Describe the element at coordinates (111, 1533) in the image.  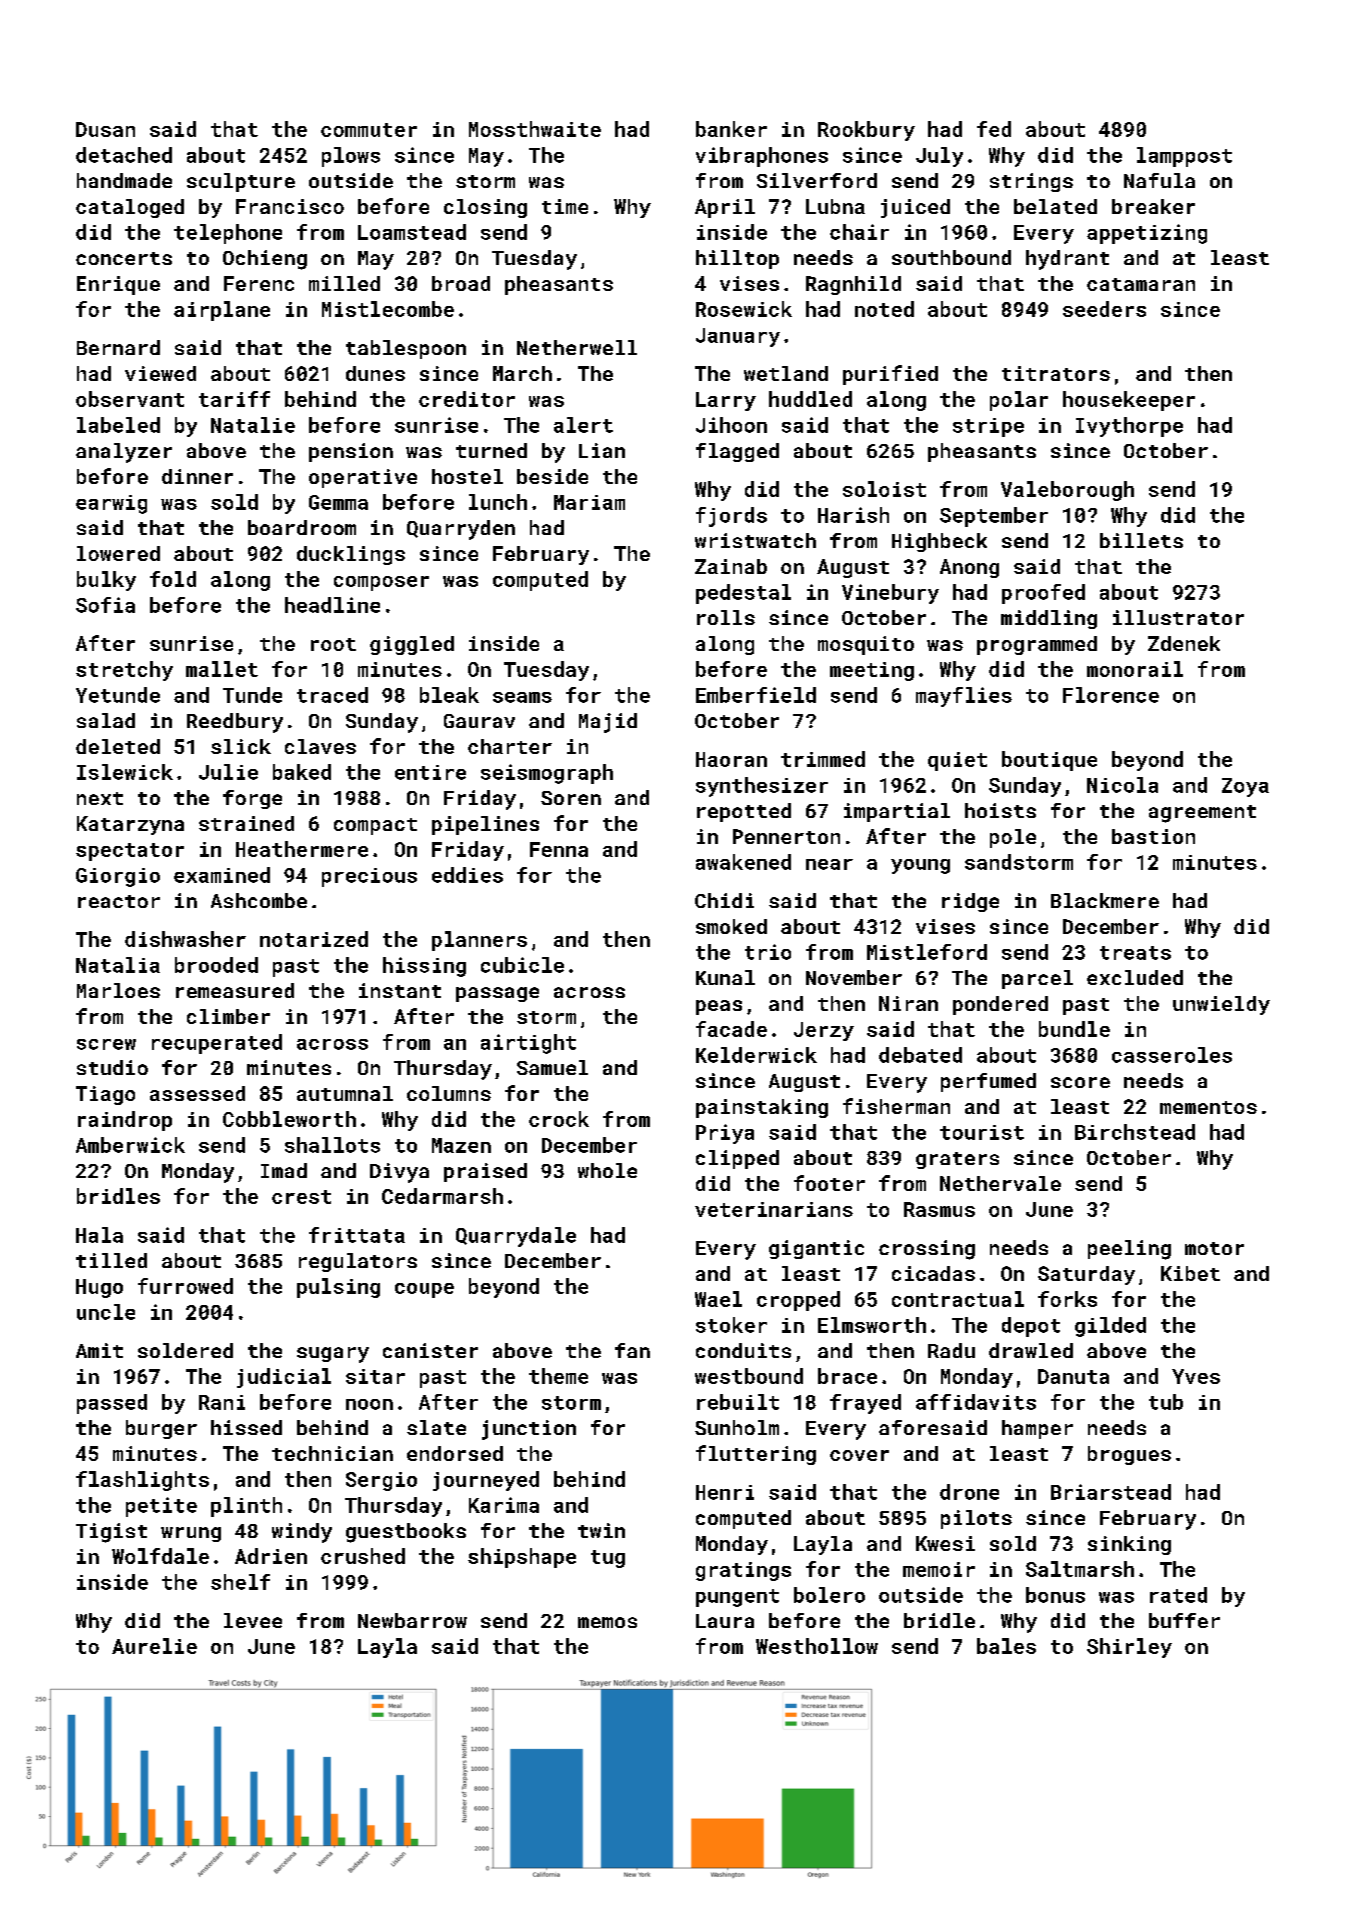
I see `Tigist` at that location.
